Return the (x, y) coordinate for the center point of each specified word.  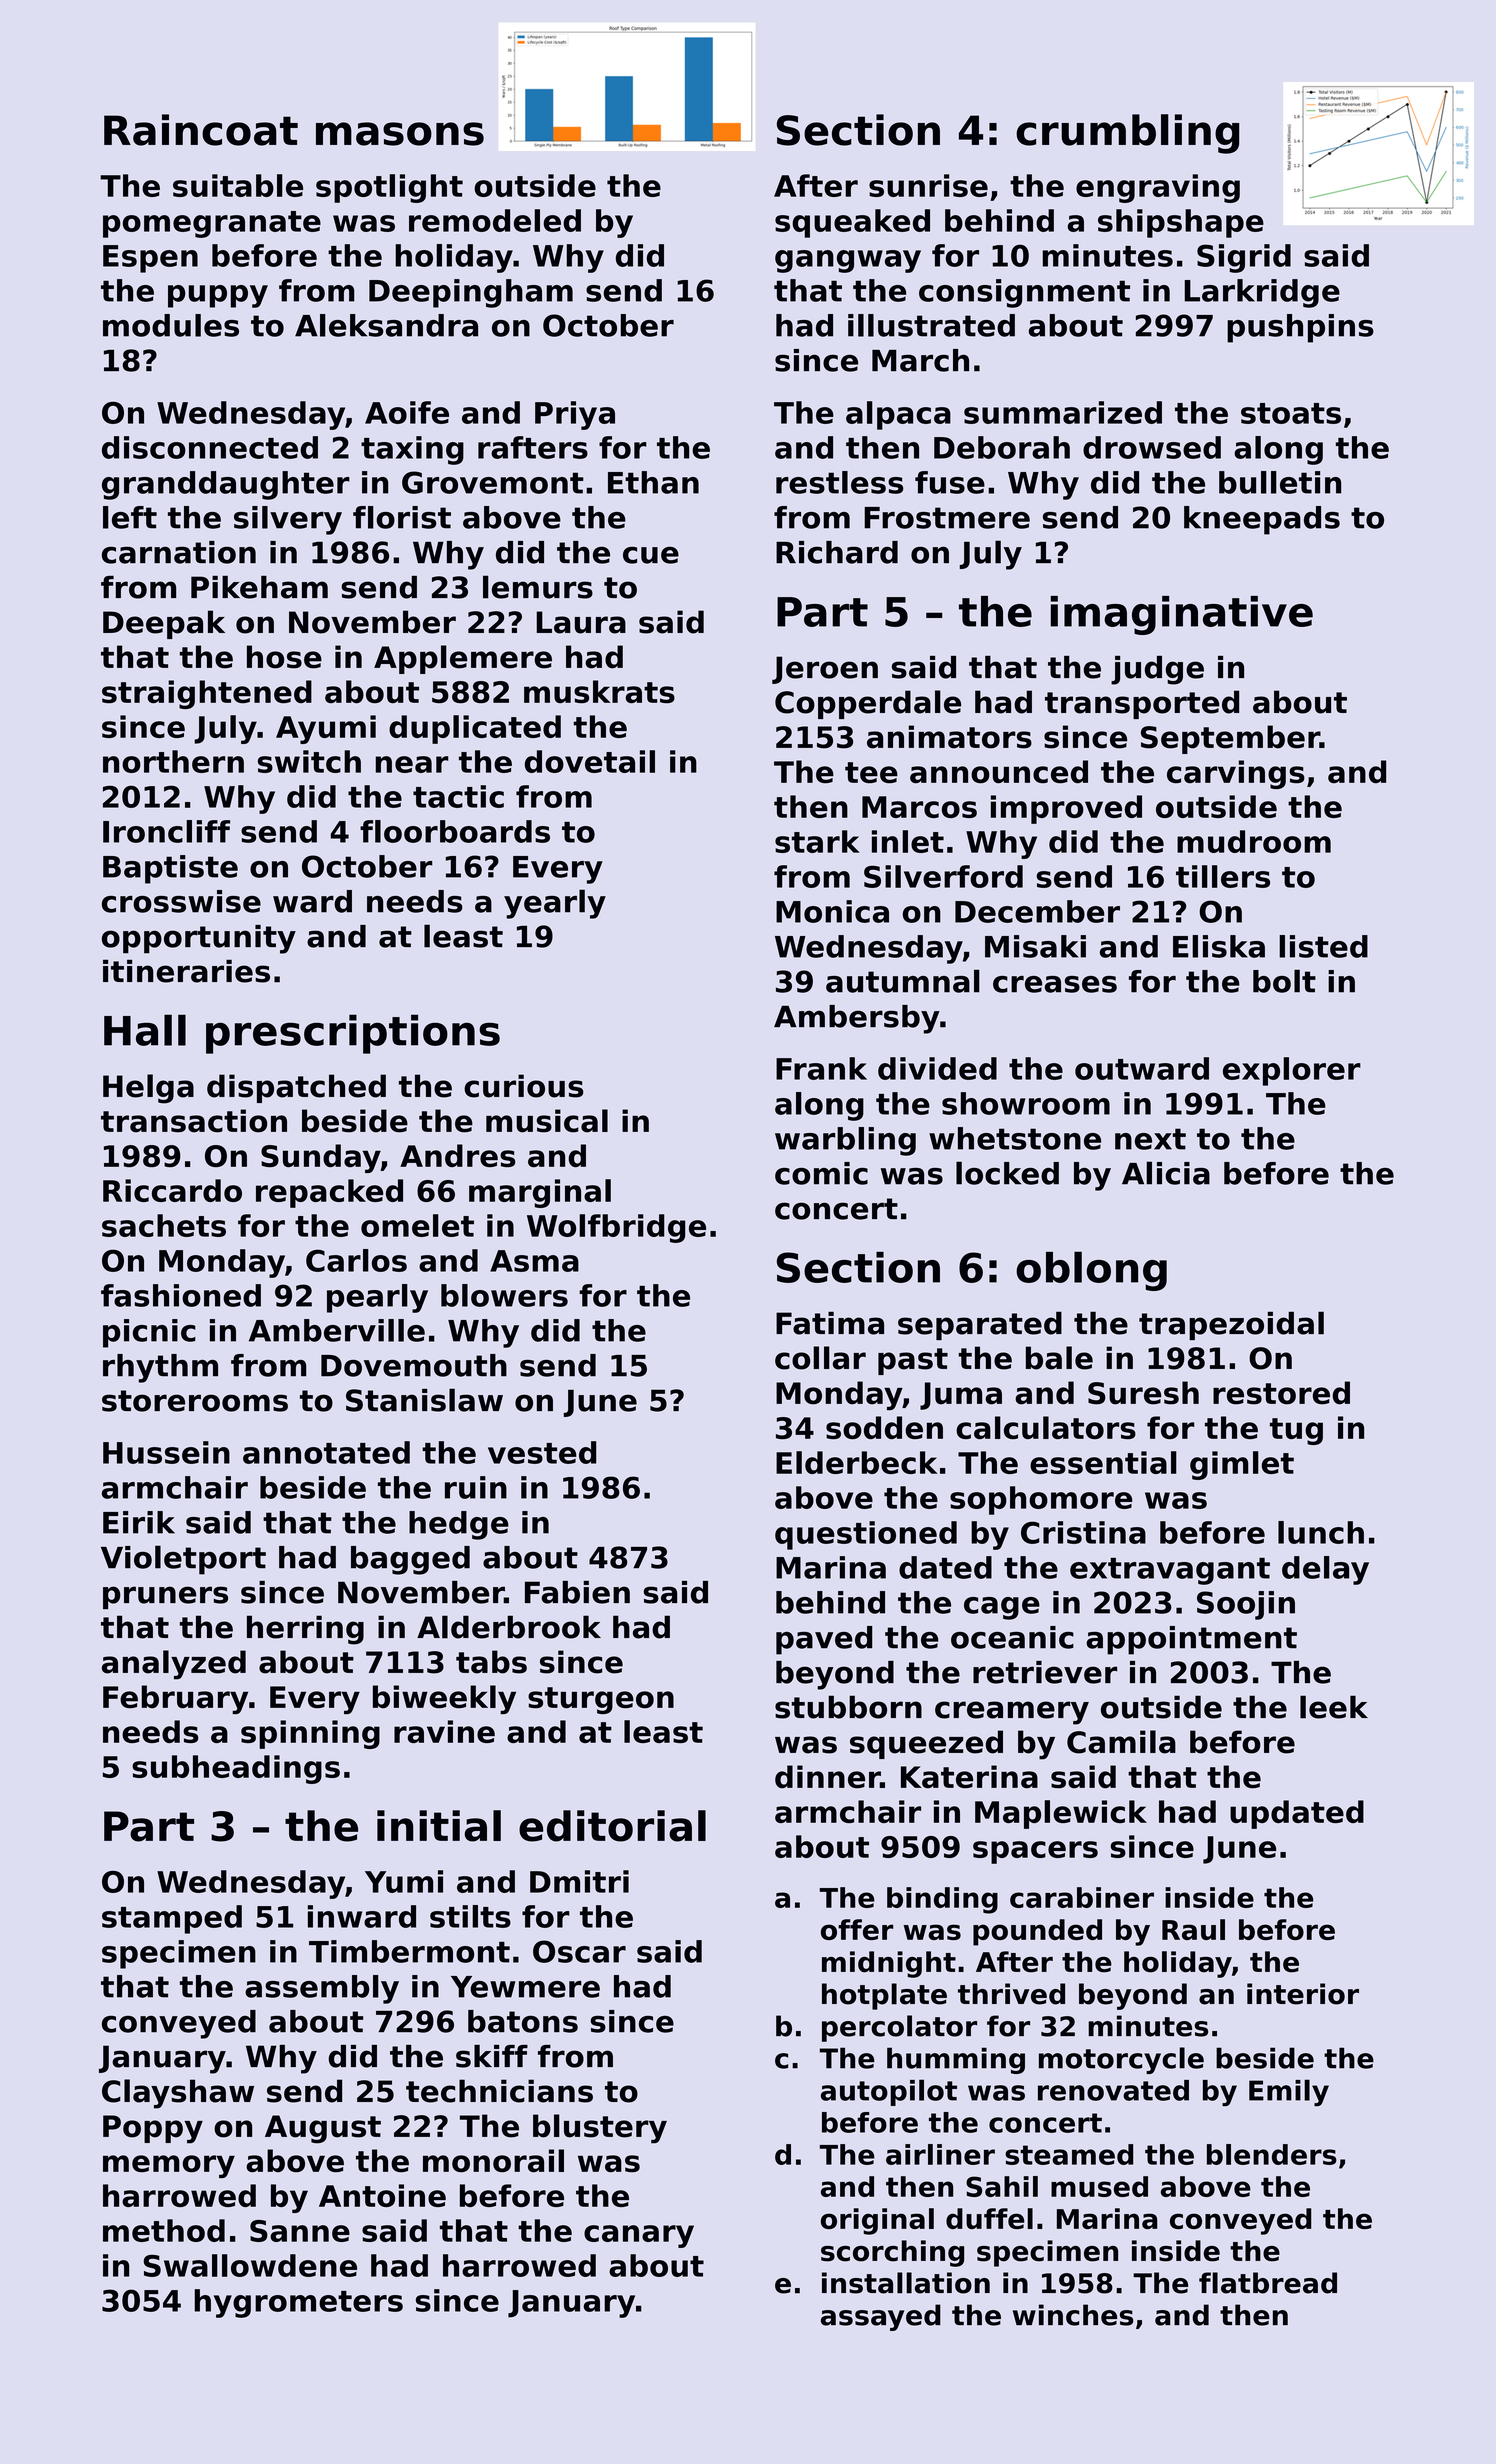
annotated (326, 1452)
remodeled (495, 220)
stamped (172, 1919)
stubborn (848, 1707)
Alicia (1166, 1173)
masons (400, 134)
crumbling (1127, 134)
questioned (866, 1535)
